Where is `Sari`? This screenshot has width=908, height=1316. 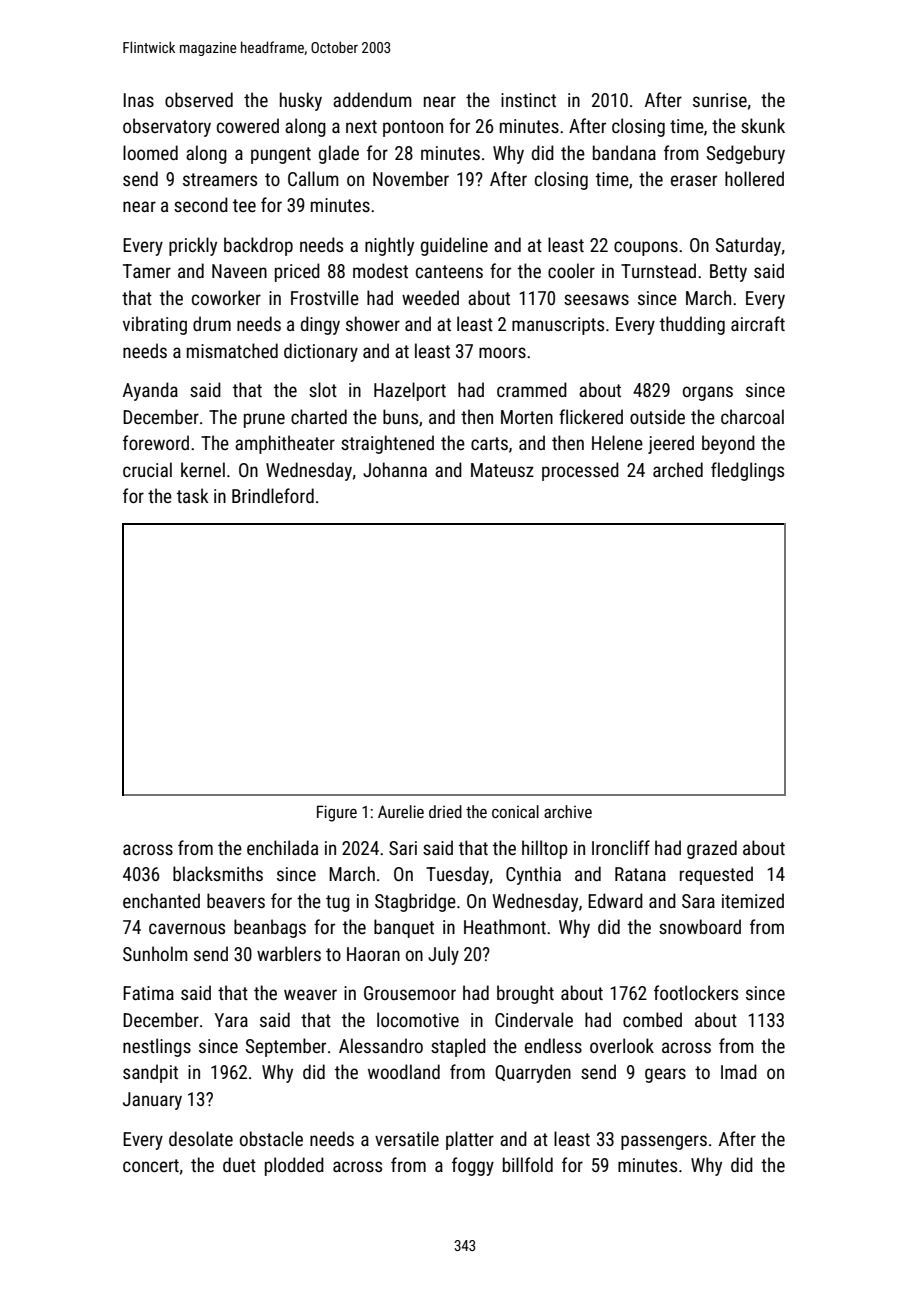 Sari is located at coordinates (403, 848).
